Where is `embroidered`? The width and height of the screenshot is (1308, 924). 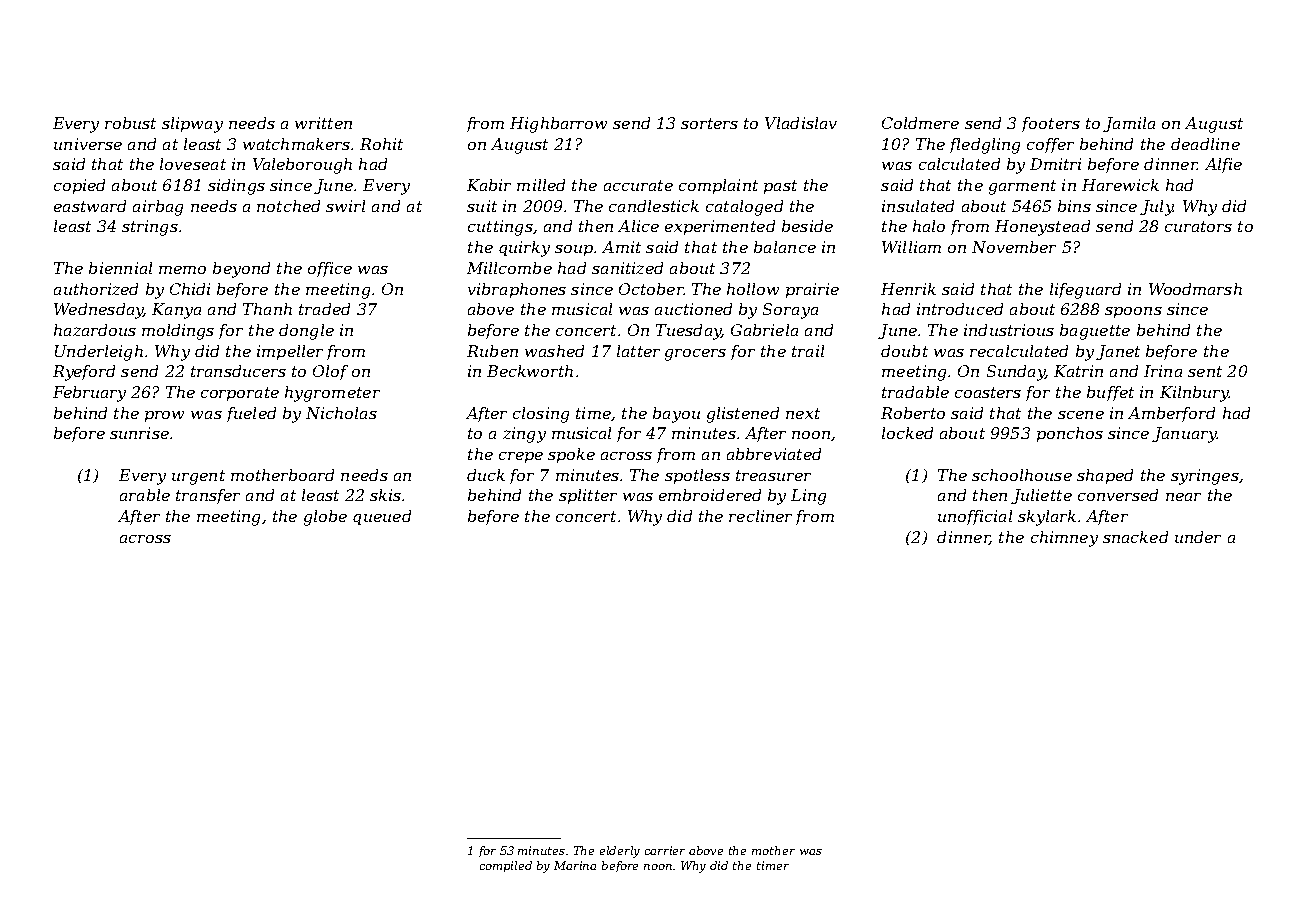 embroidered is located at coordinates (710, 495).
